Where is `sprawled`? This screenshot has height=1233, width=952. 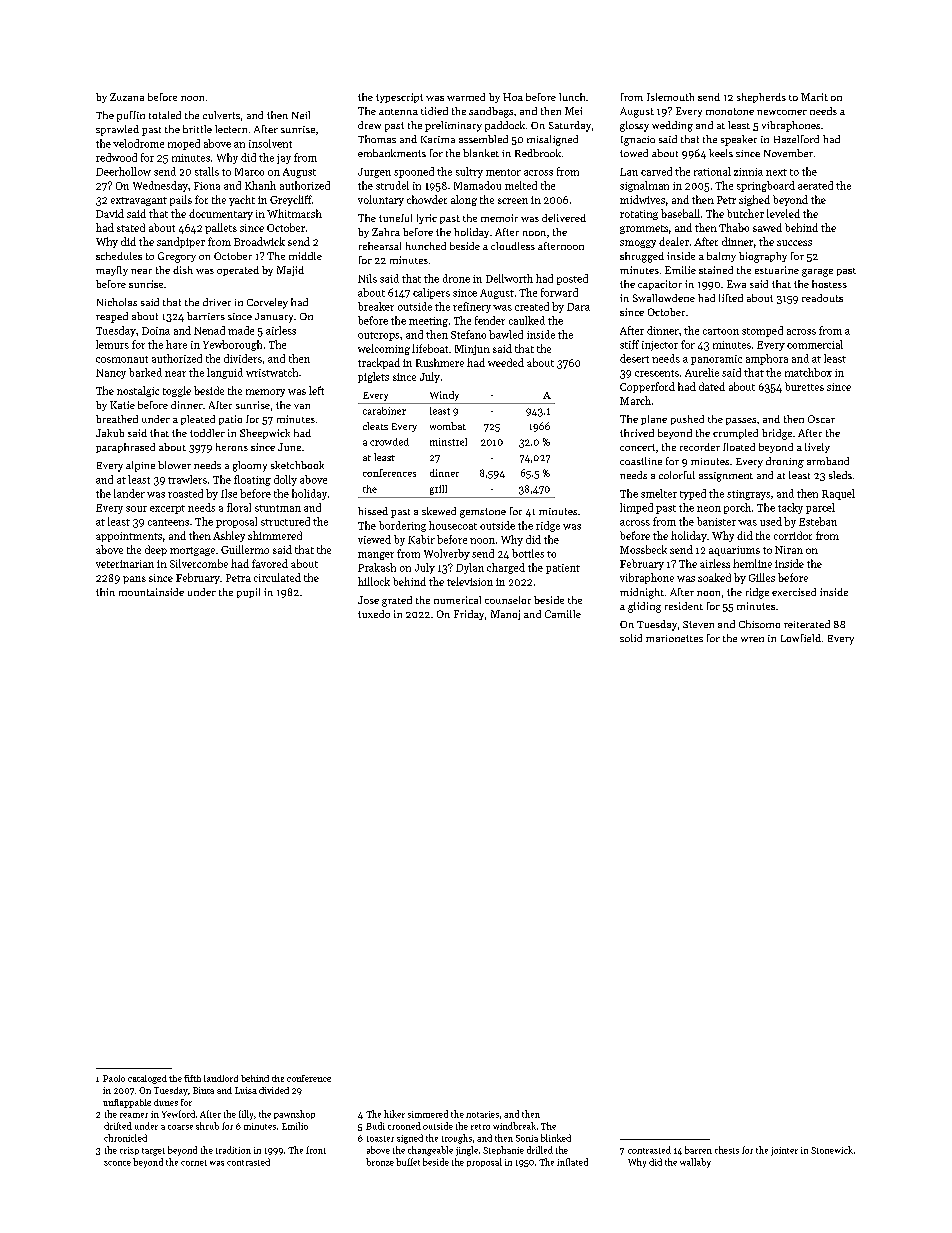 sprawled is located at coordinates (117, 130).
